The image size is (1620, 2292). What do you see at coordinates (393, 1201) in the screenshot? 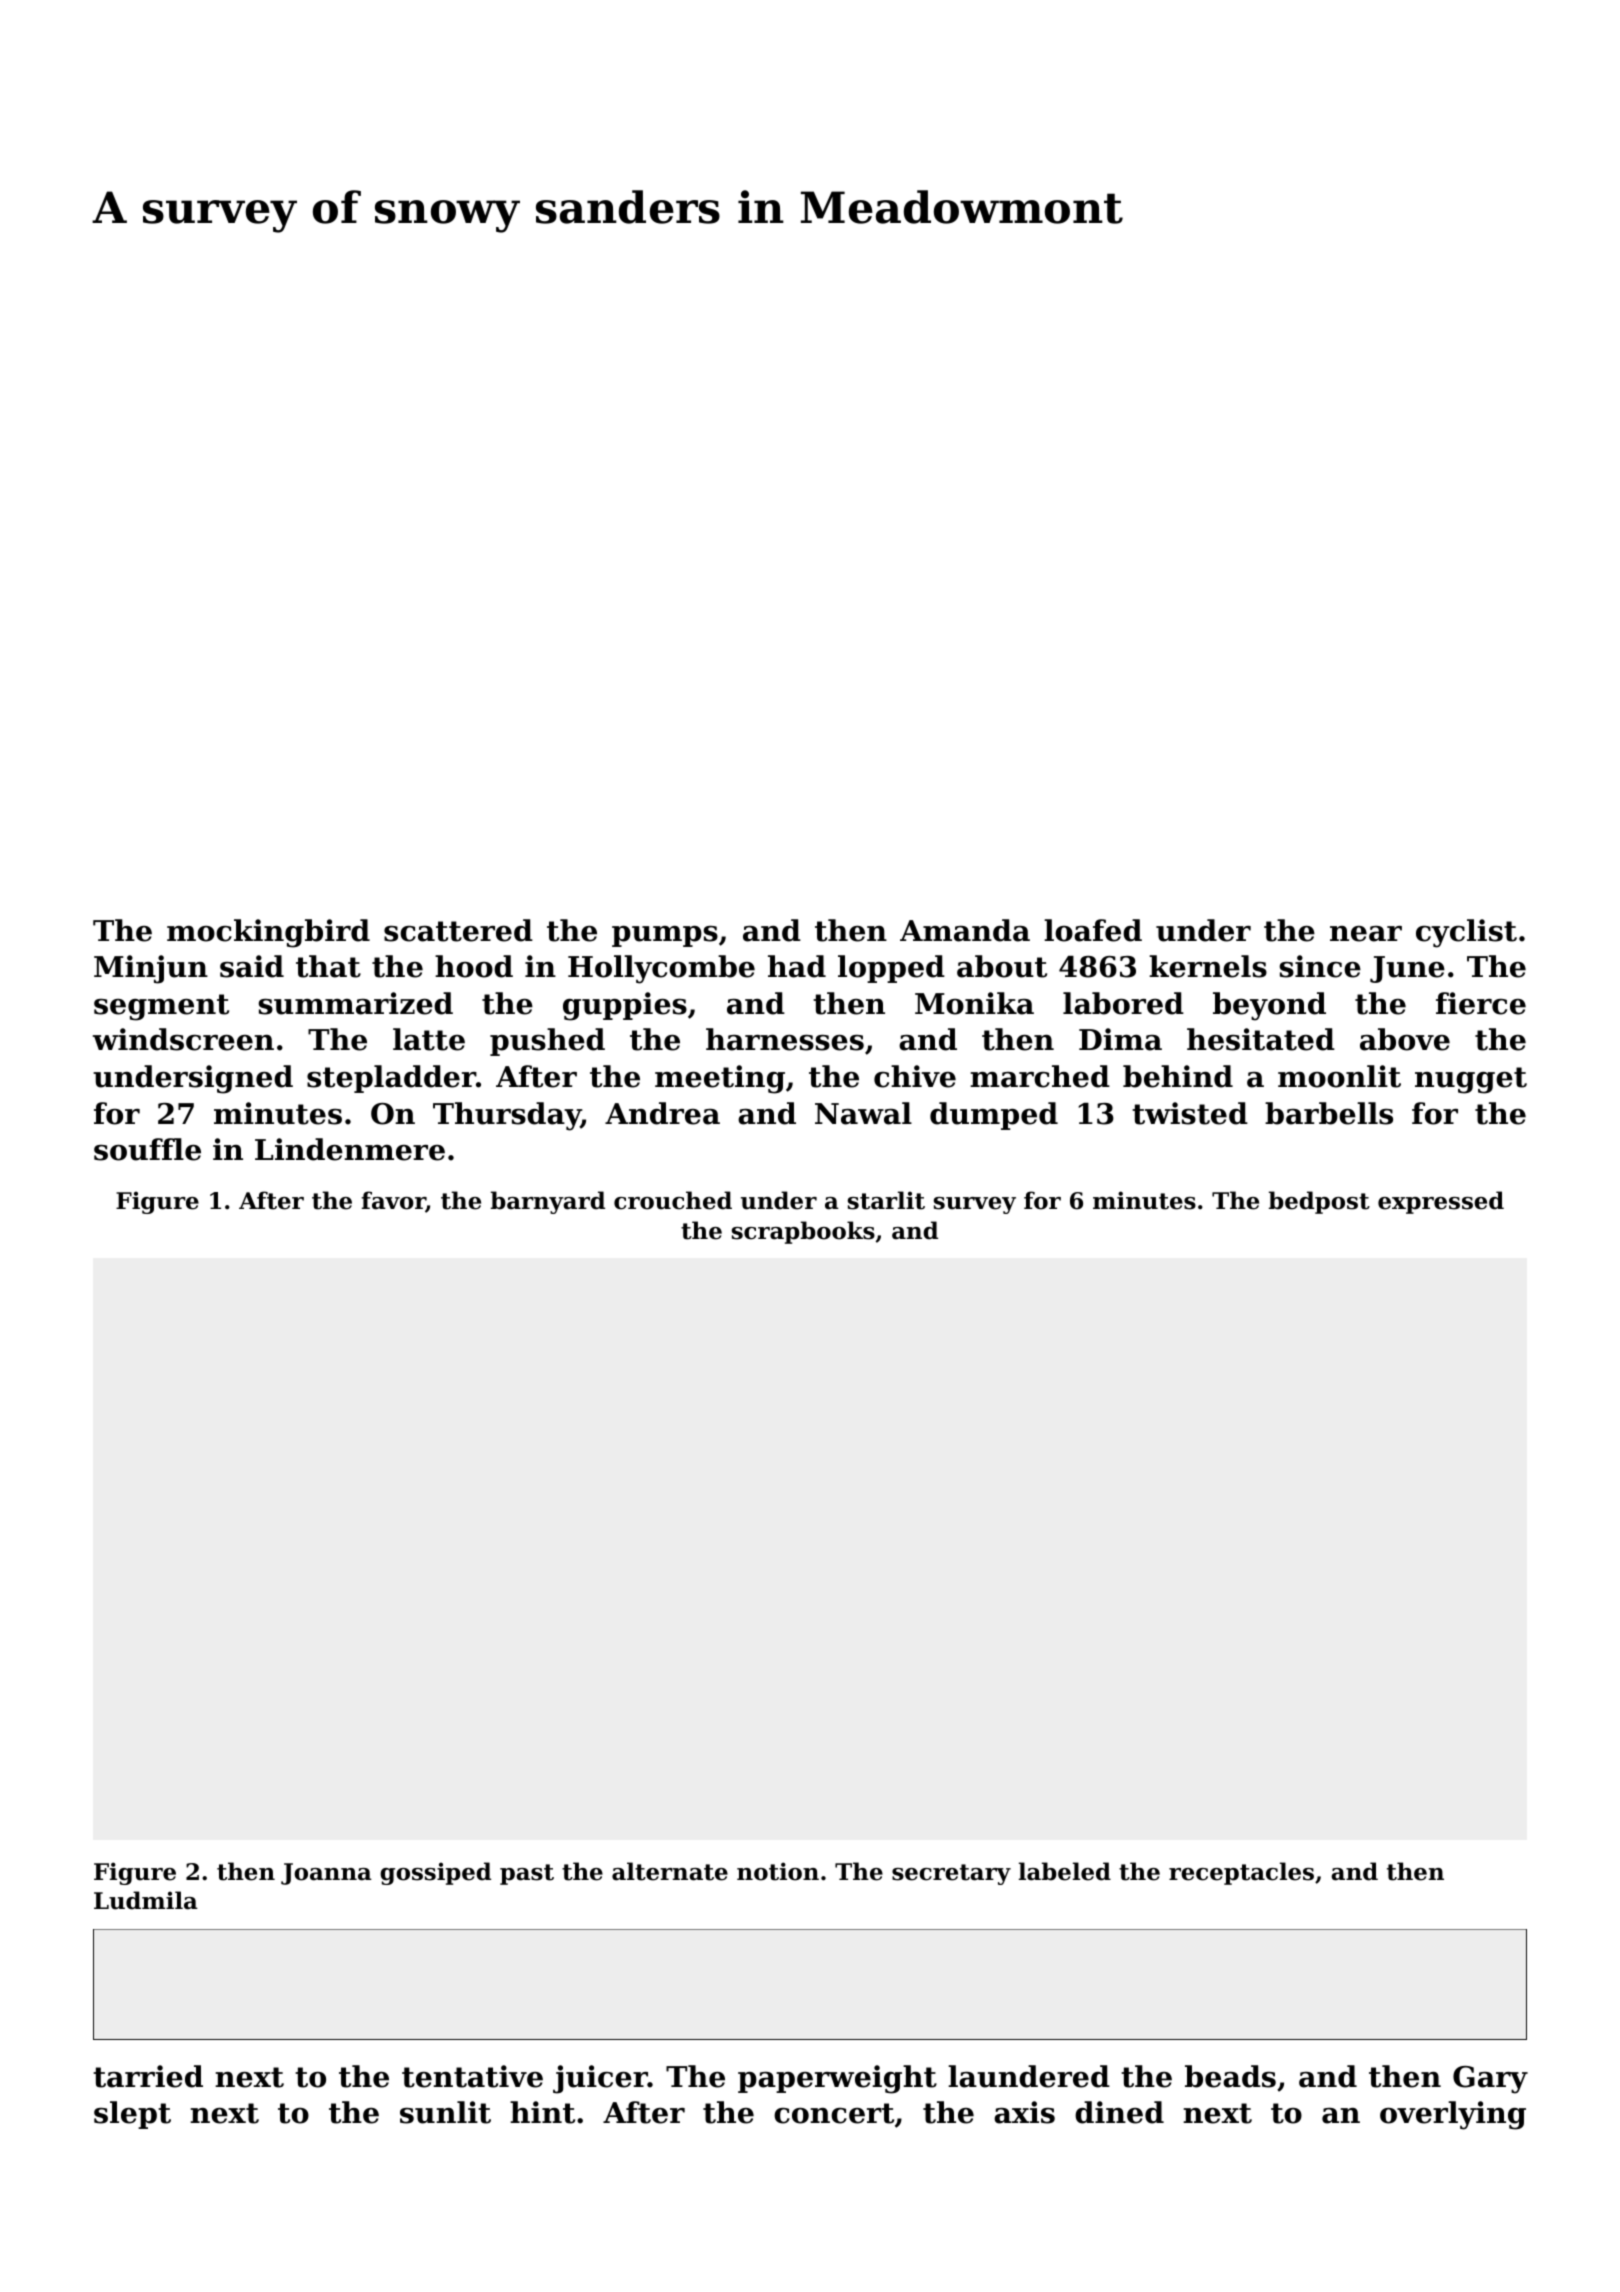
I see `favor` at bounding box center [393, 1201].
